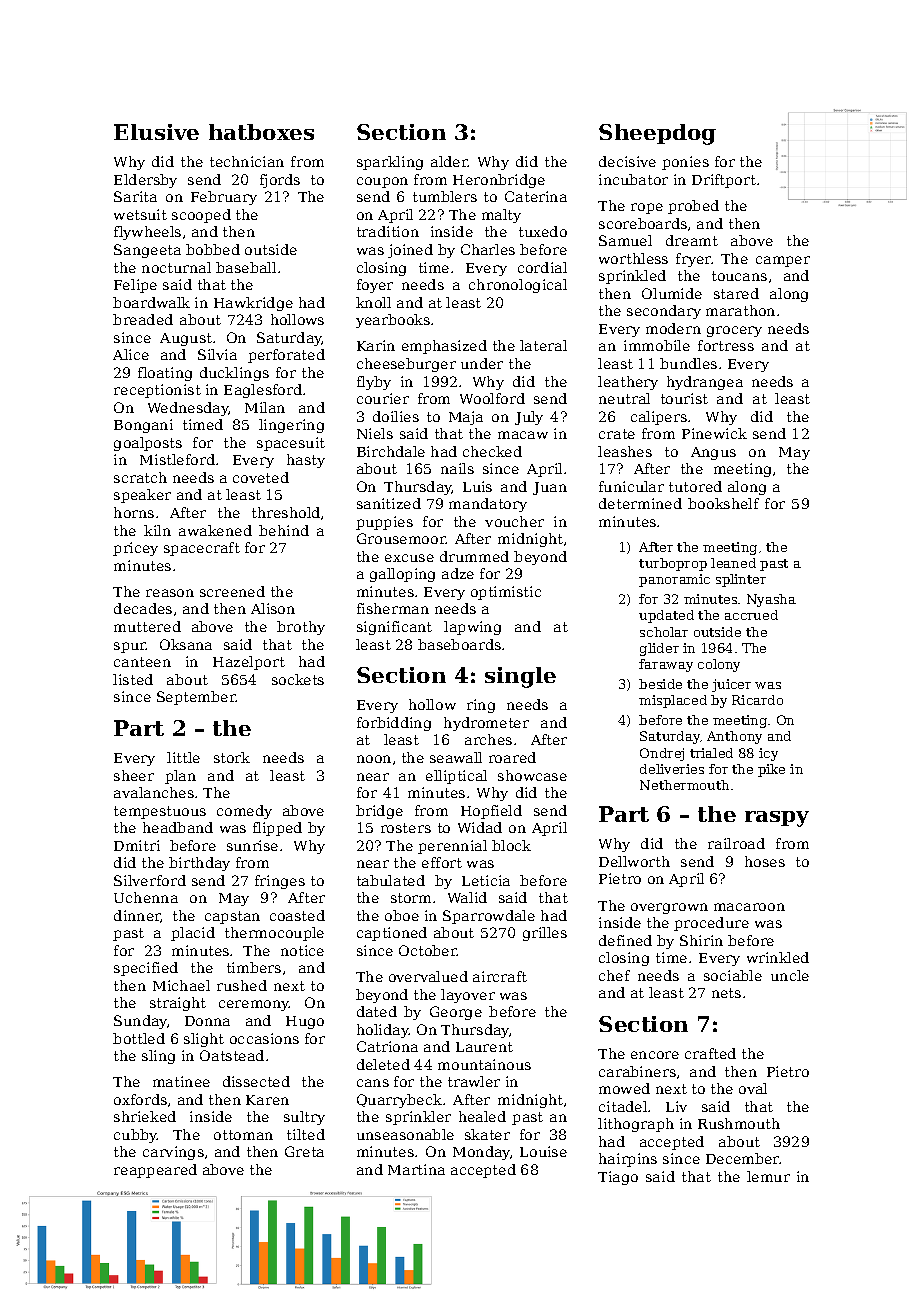  I want to click on single, so click(520, 677).
